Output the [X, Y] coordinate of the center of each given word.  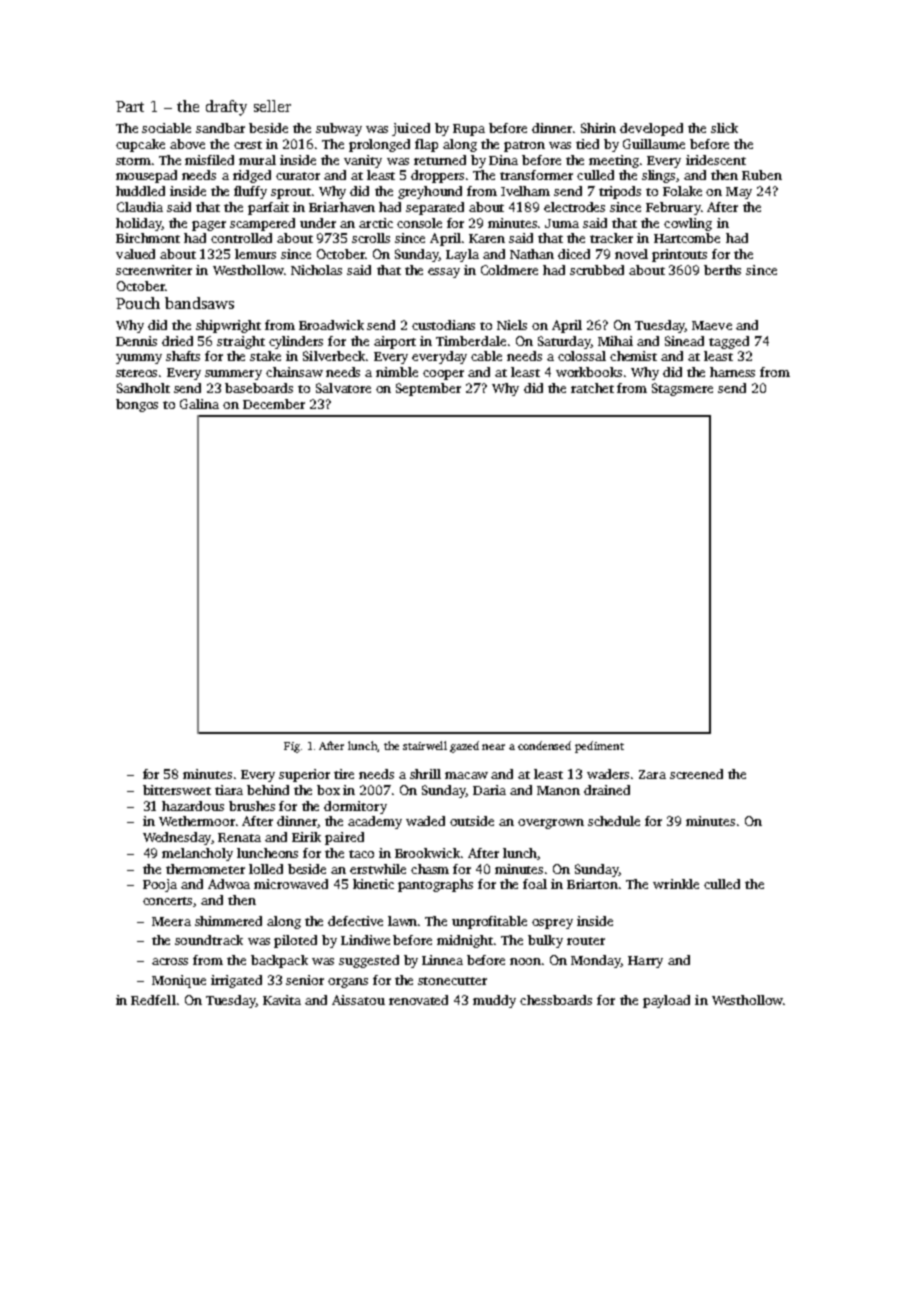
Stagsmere [682, 389]
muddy [494, 1001]
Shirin [598, 128]
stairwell [425, 745]
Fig [292, 747]
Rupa [469, 130]
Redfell [153, 1000]
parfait [268, 208]
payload [666, 1001]
